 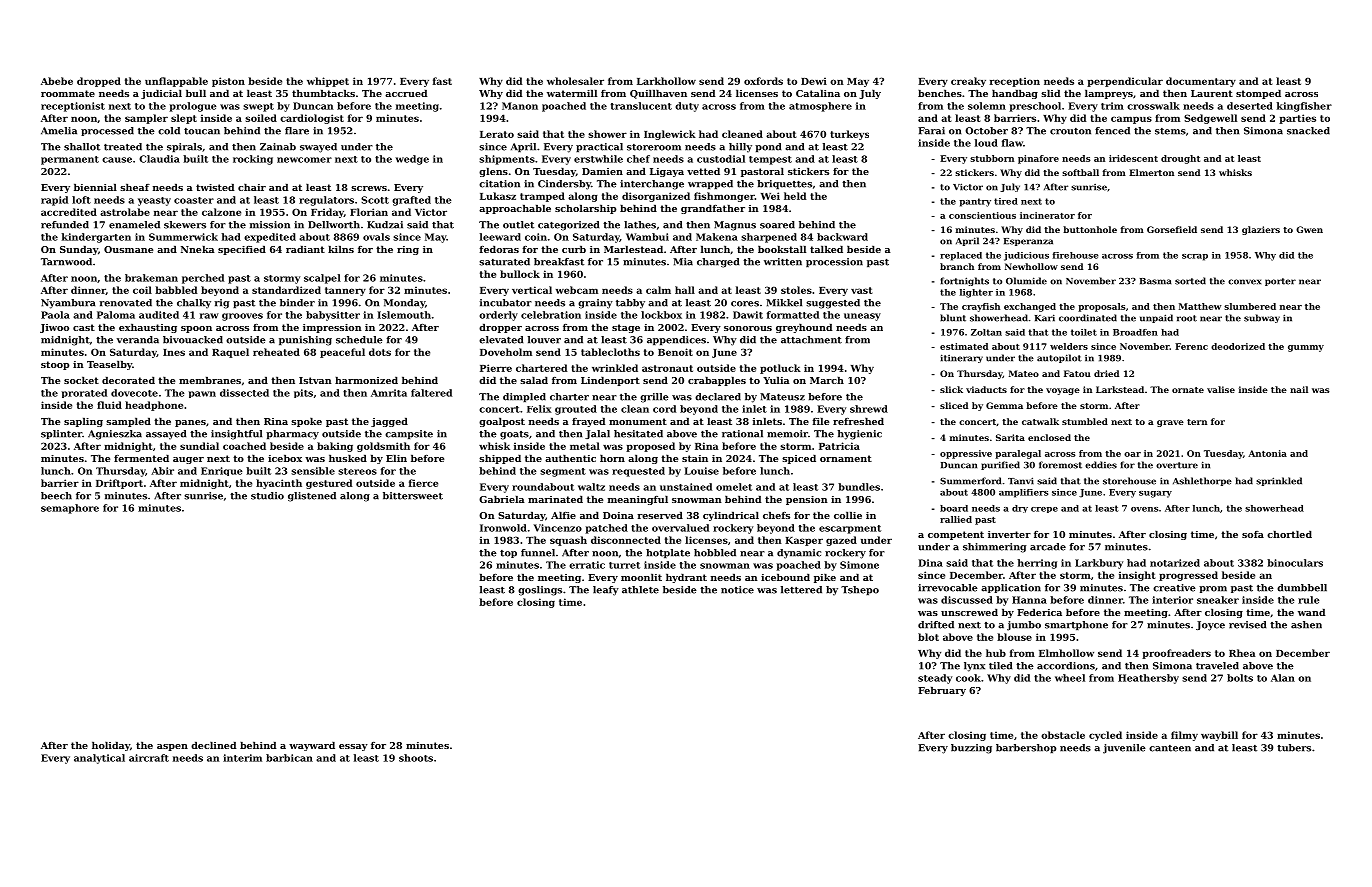 I want to click on unflappable, so click(x=176, y=82).
